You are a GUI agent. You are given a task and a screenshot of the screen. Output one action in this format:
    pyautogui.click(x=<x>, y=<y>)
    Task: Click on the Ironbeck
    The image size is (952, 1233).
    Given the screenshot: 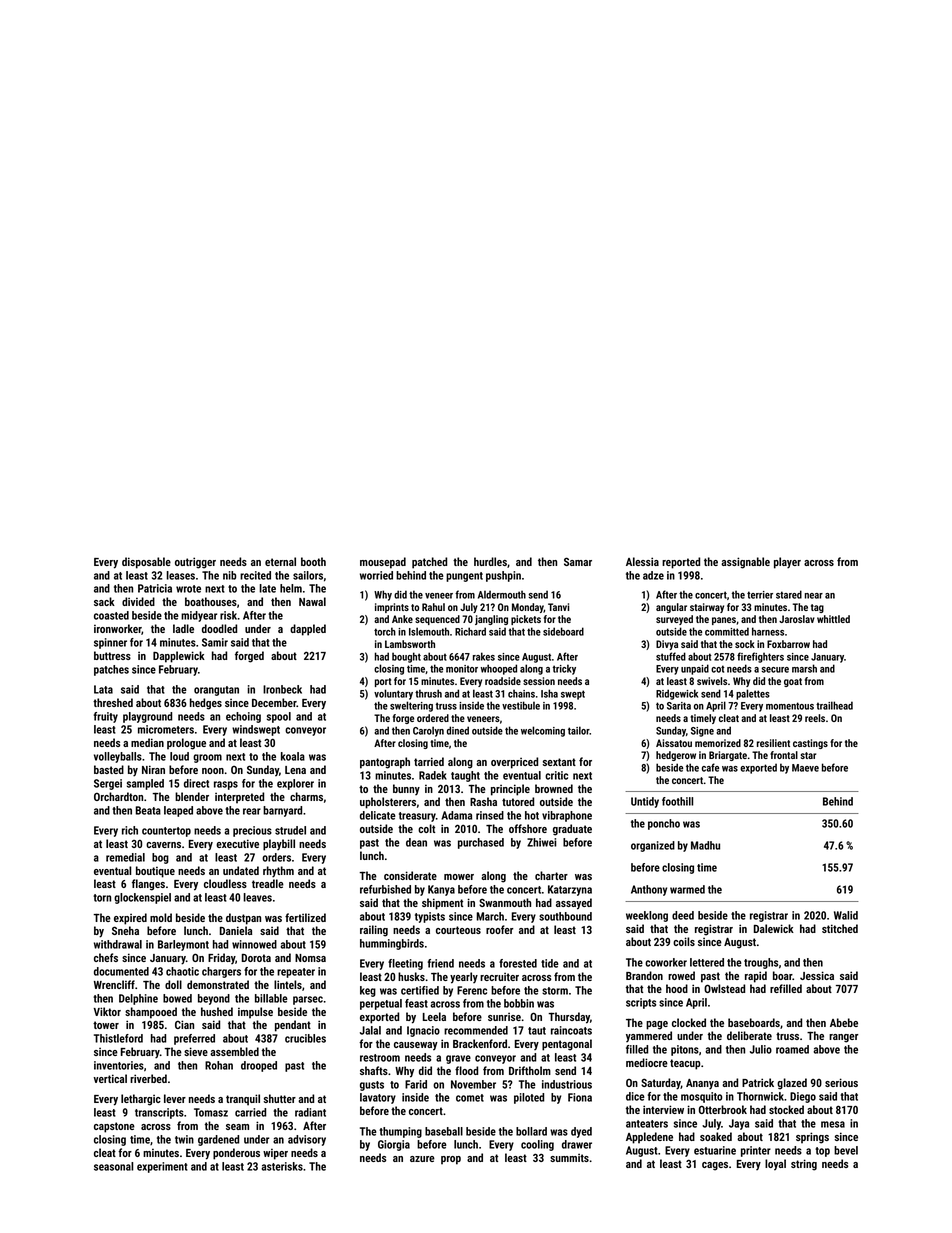 What is the action you would take?
    pyautogui.click(x=282, y=689)
